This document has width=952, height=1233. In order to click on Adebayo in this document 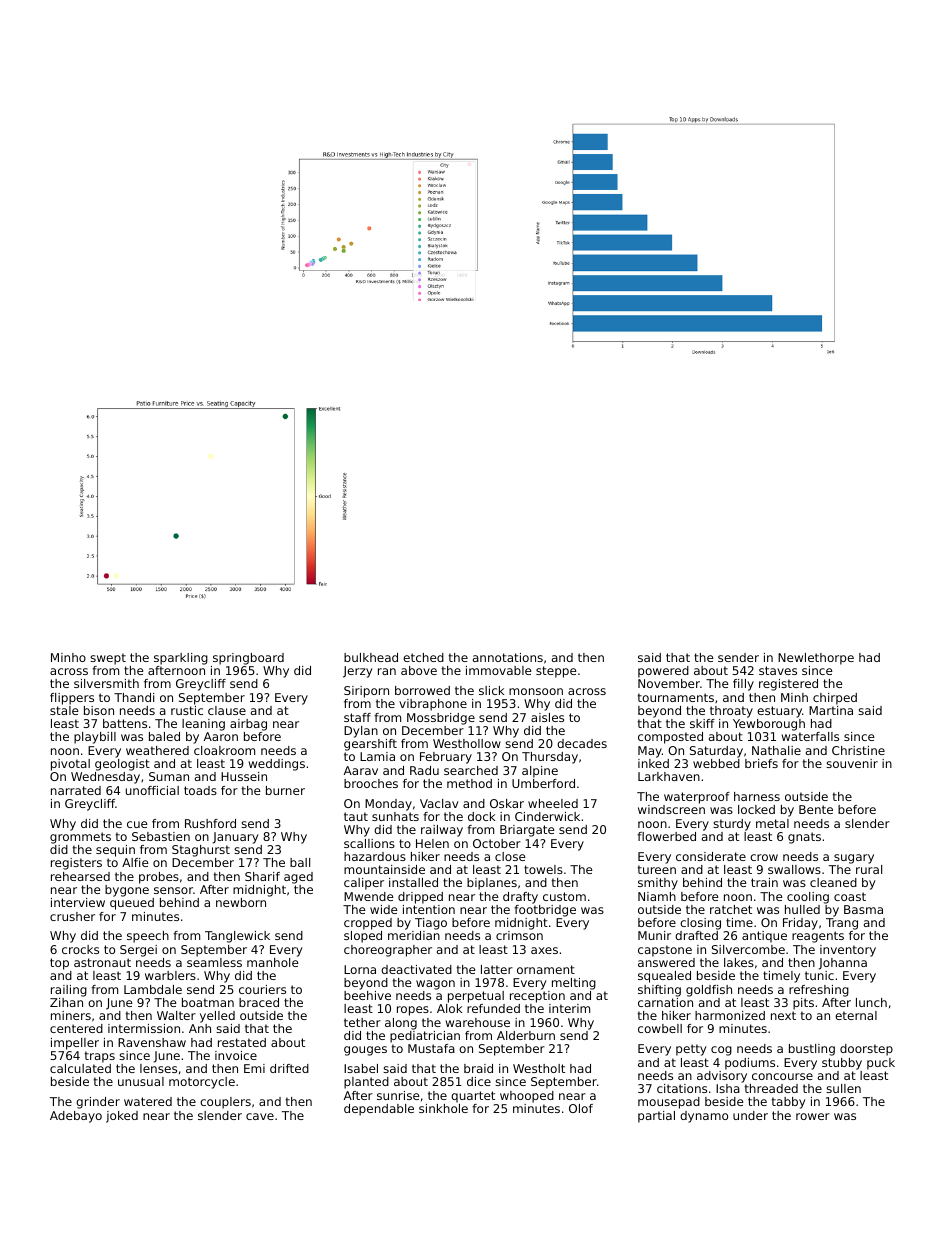, I will do `click(76, 1117)`.
